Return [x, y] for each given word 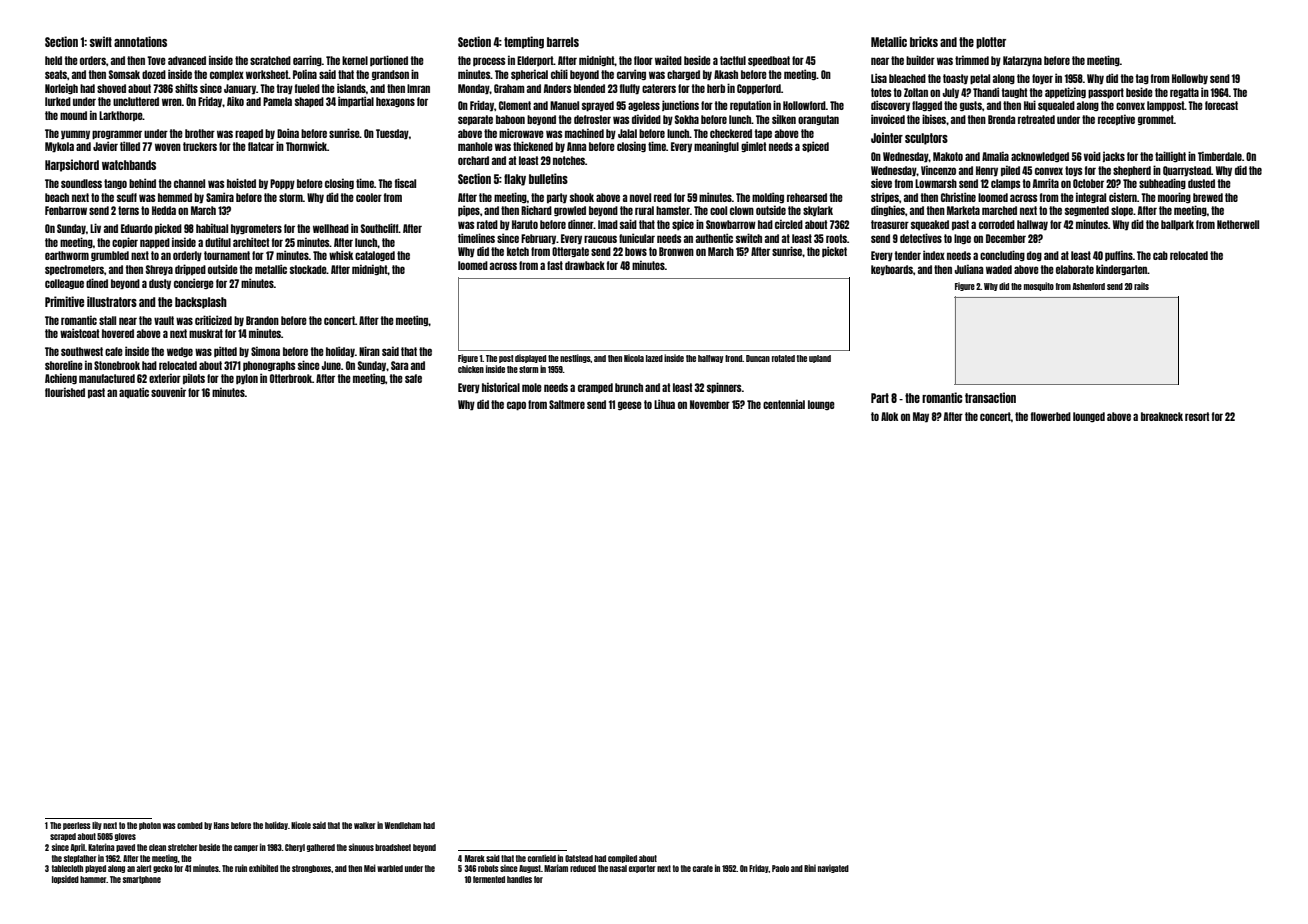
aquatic [134, 392]
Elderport [535, 61]
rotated [783, 358]
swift [101, 41]
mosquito [1039, 286]
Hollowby [1190, 79]
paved [125, 848]
